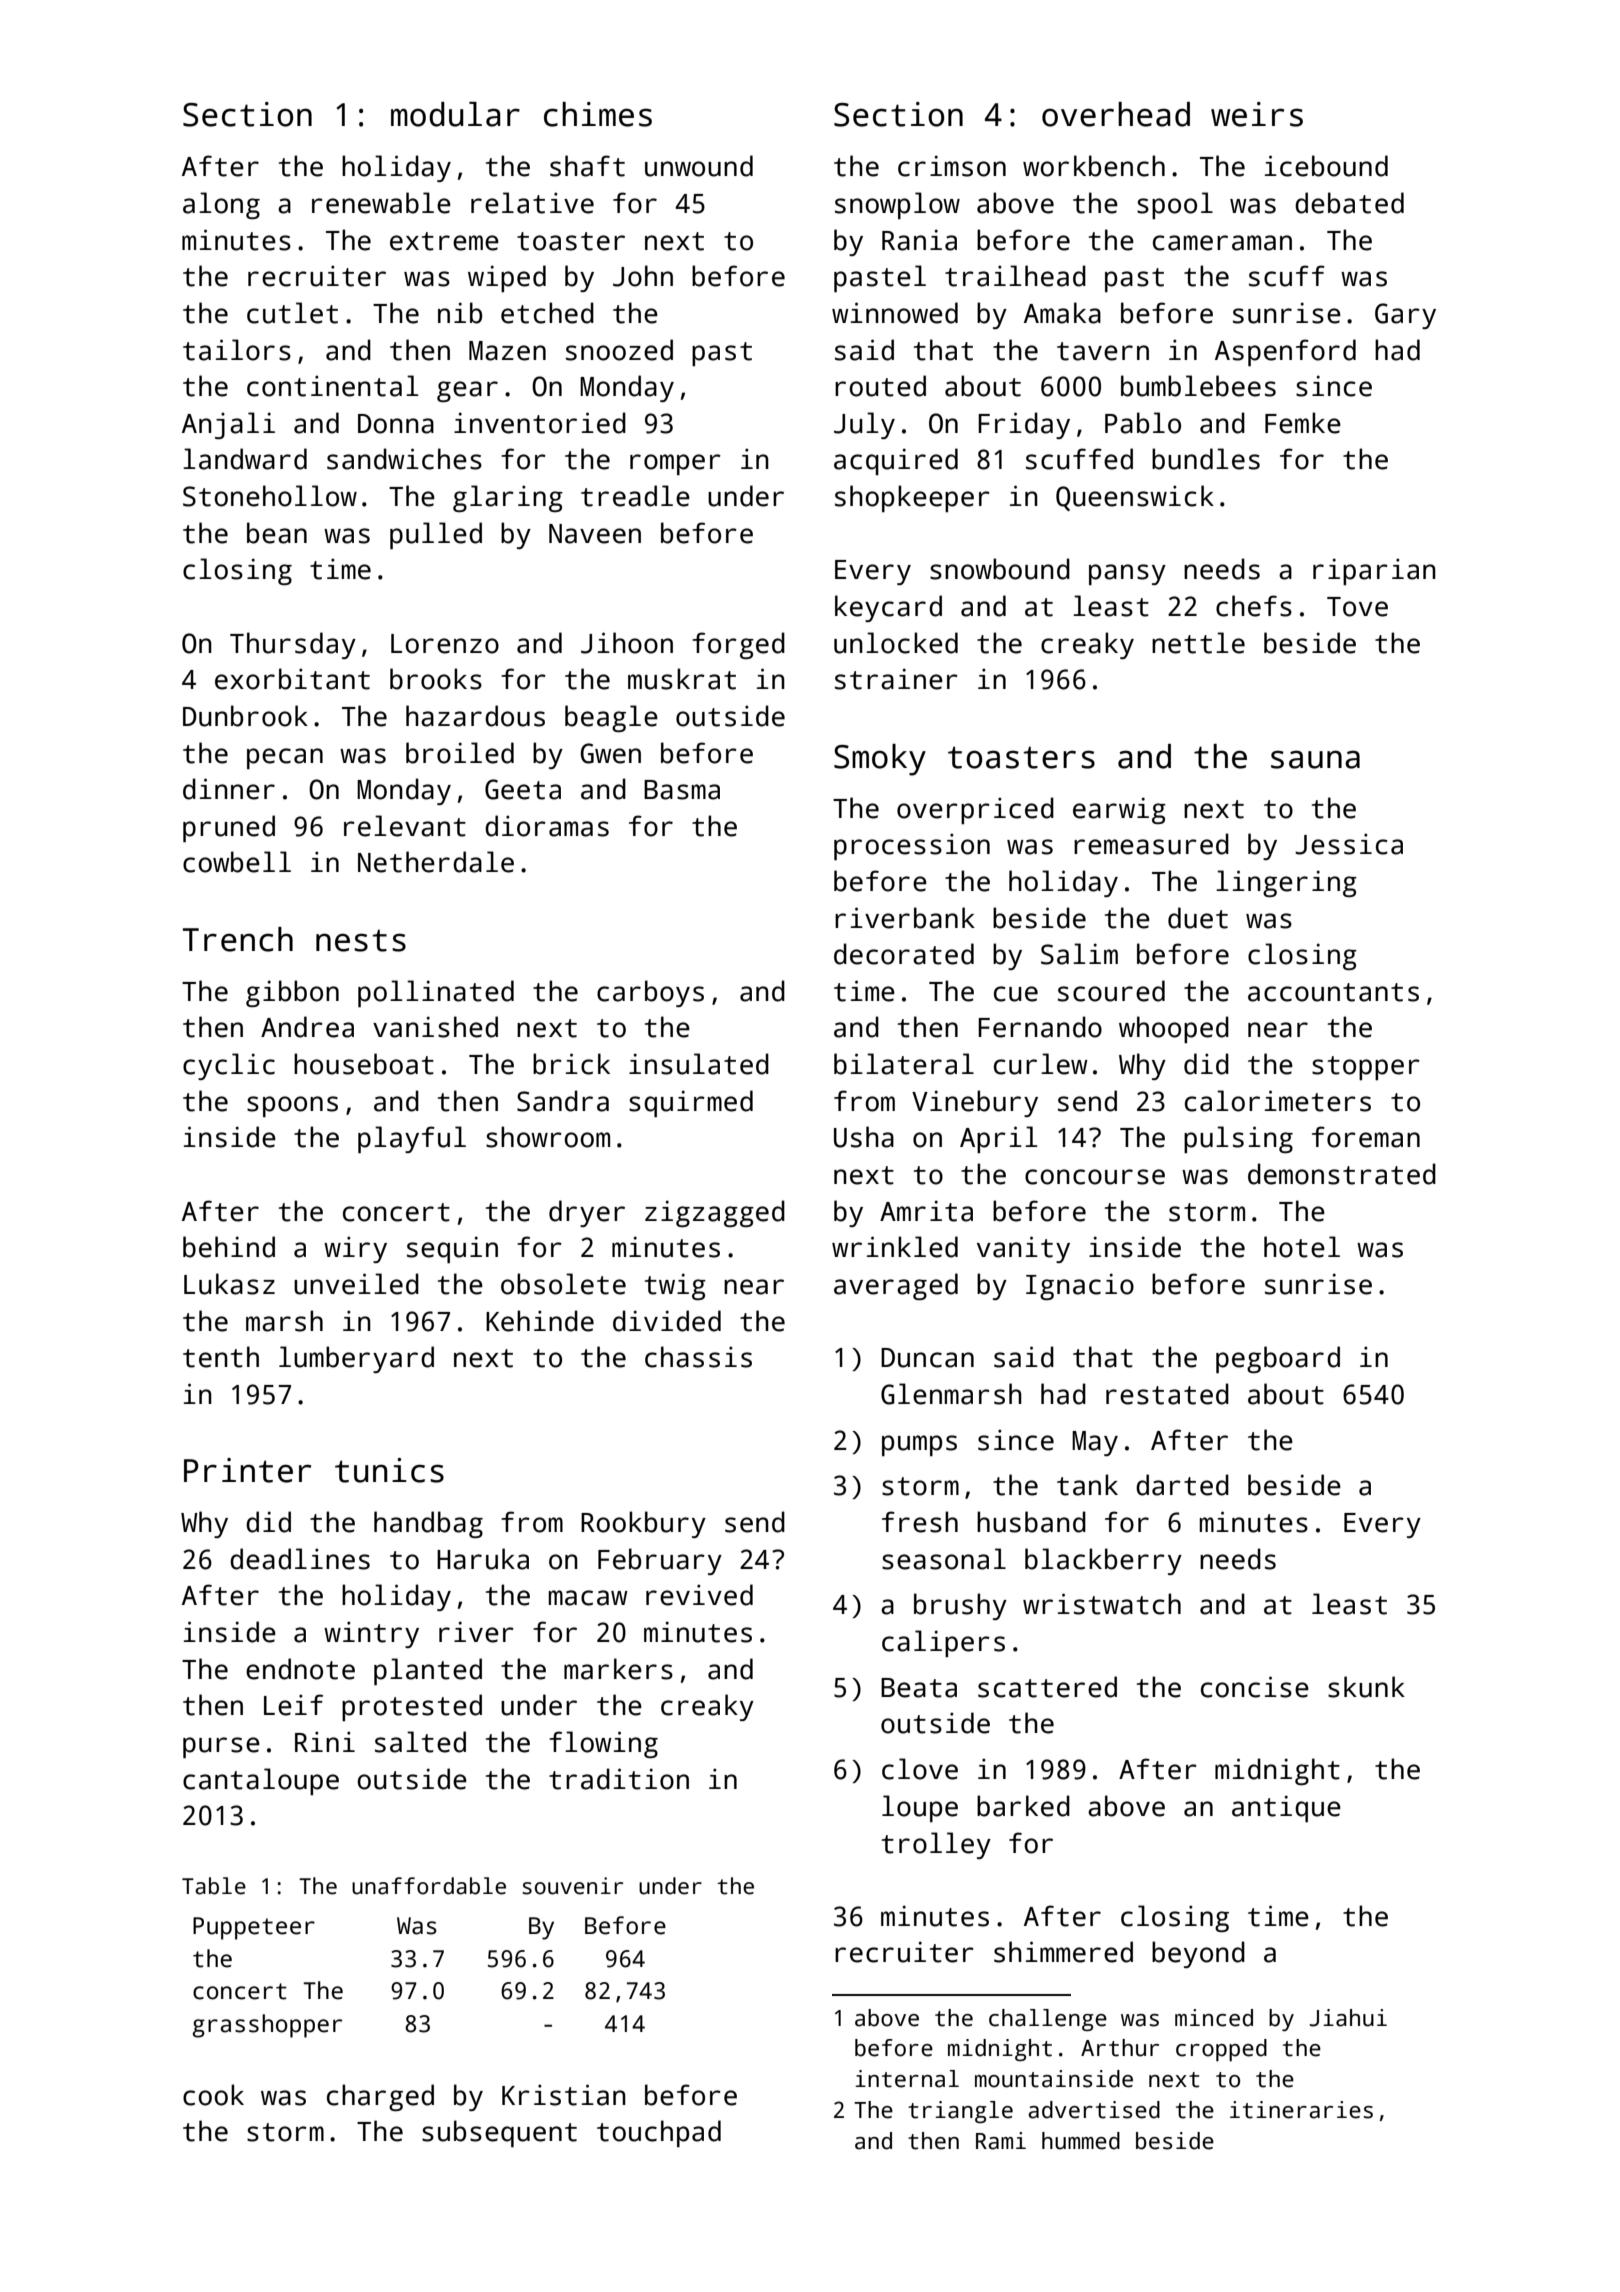  Describe the element at coordinates (960, 2112) in the image. I see `triangle` at that location.
